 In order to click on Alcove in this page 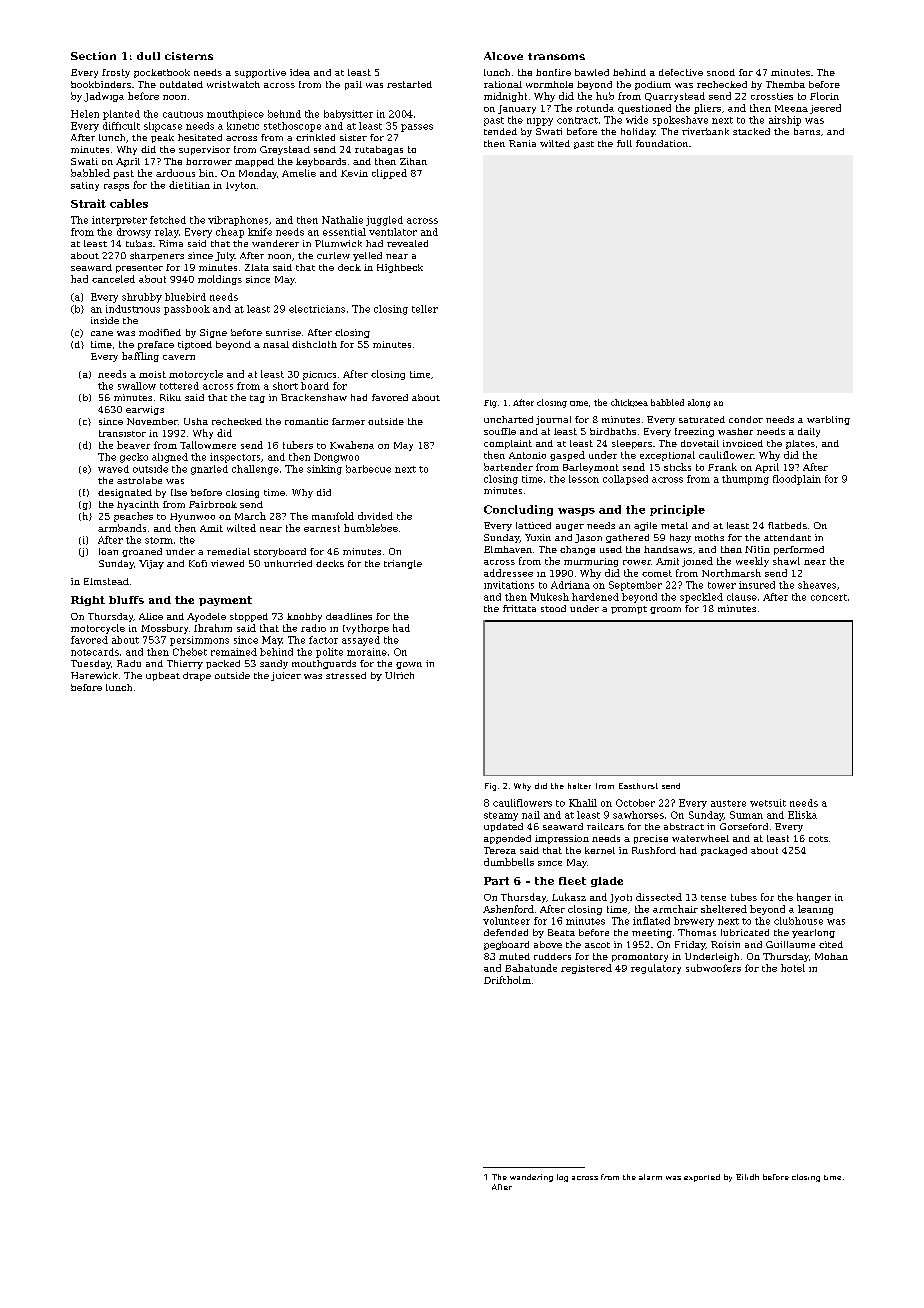, I will do `click(503, 56)`.
